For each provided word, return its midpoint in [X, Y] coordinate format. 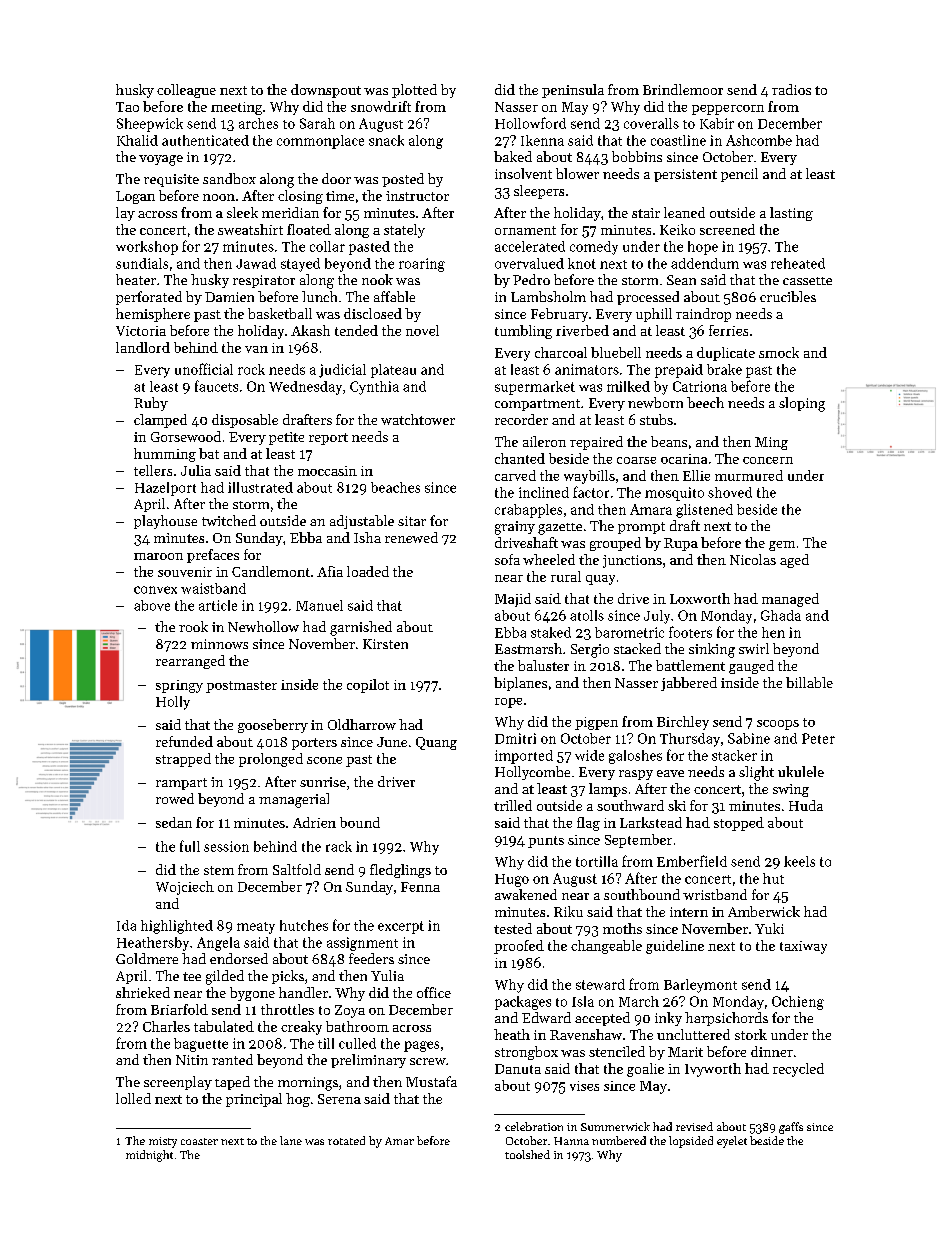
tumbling [523, 332]
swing [791, 790]
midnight [149, 1156]
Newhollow [263, 626]
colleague [186, 91]
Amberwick [764, 911]
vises [584, 1086]
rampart [181, 784]
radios [791, 89]
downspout [326, 91]
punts [546, 842]
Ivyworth [713, 1070]
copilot [368, 686]
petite [286, 438]
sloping [802, 404]
